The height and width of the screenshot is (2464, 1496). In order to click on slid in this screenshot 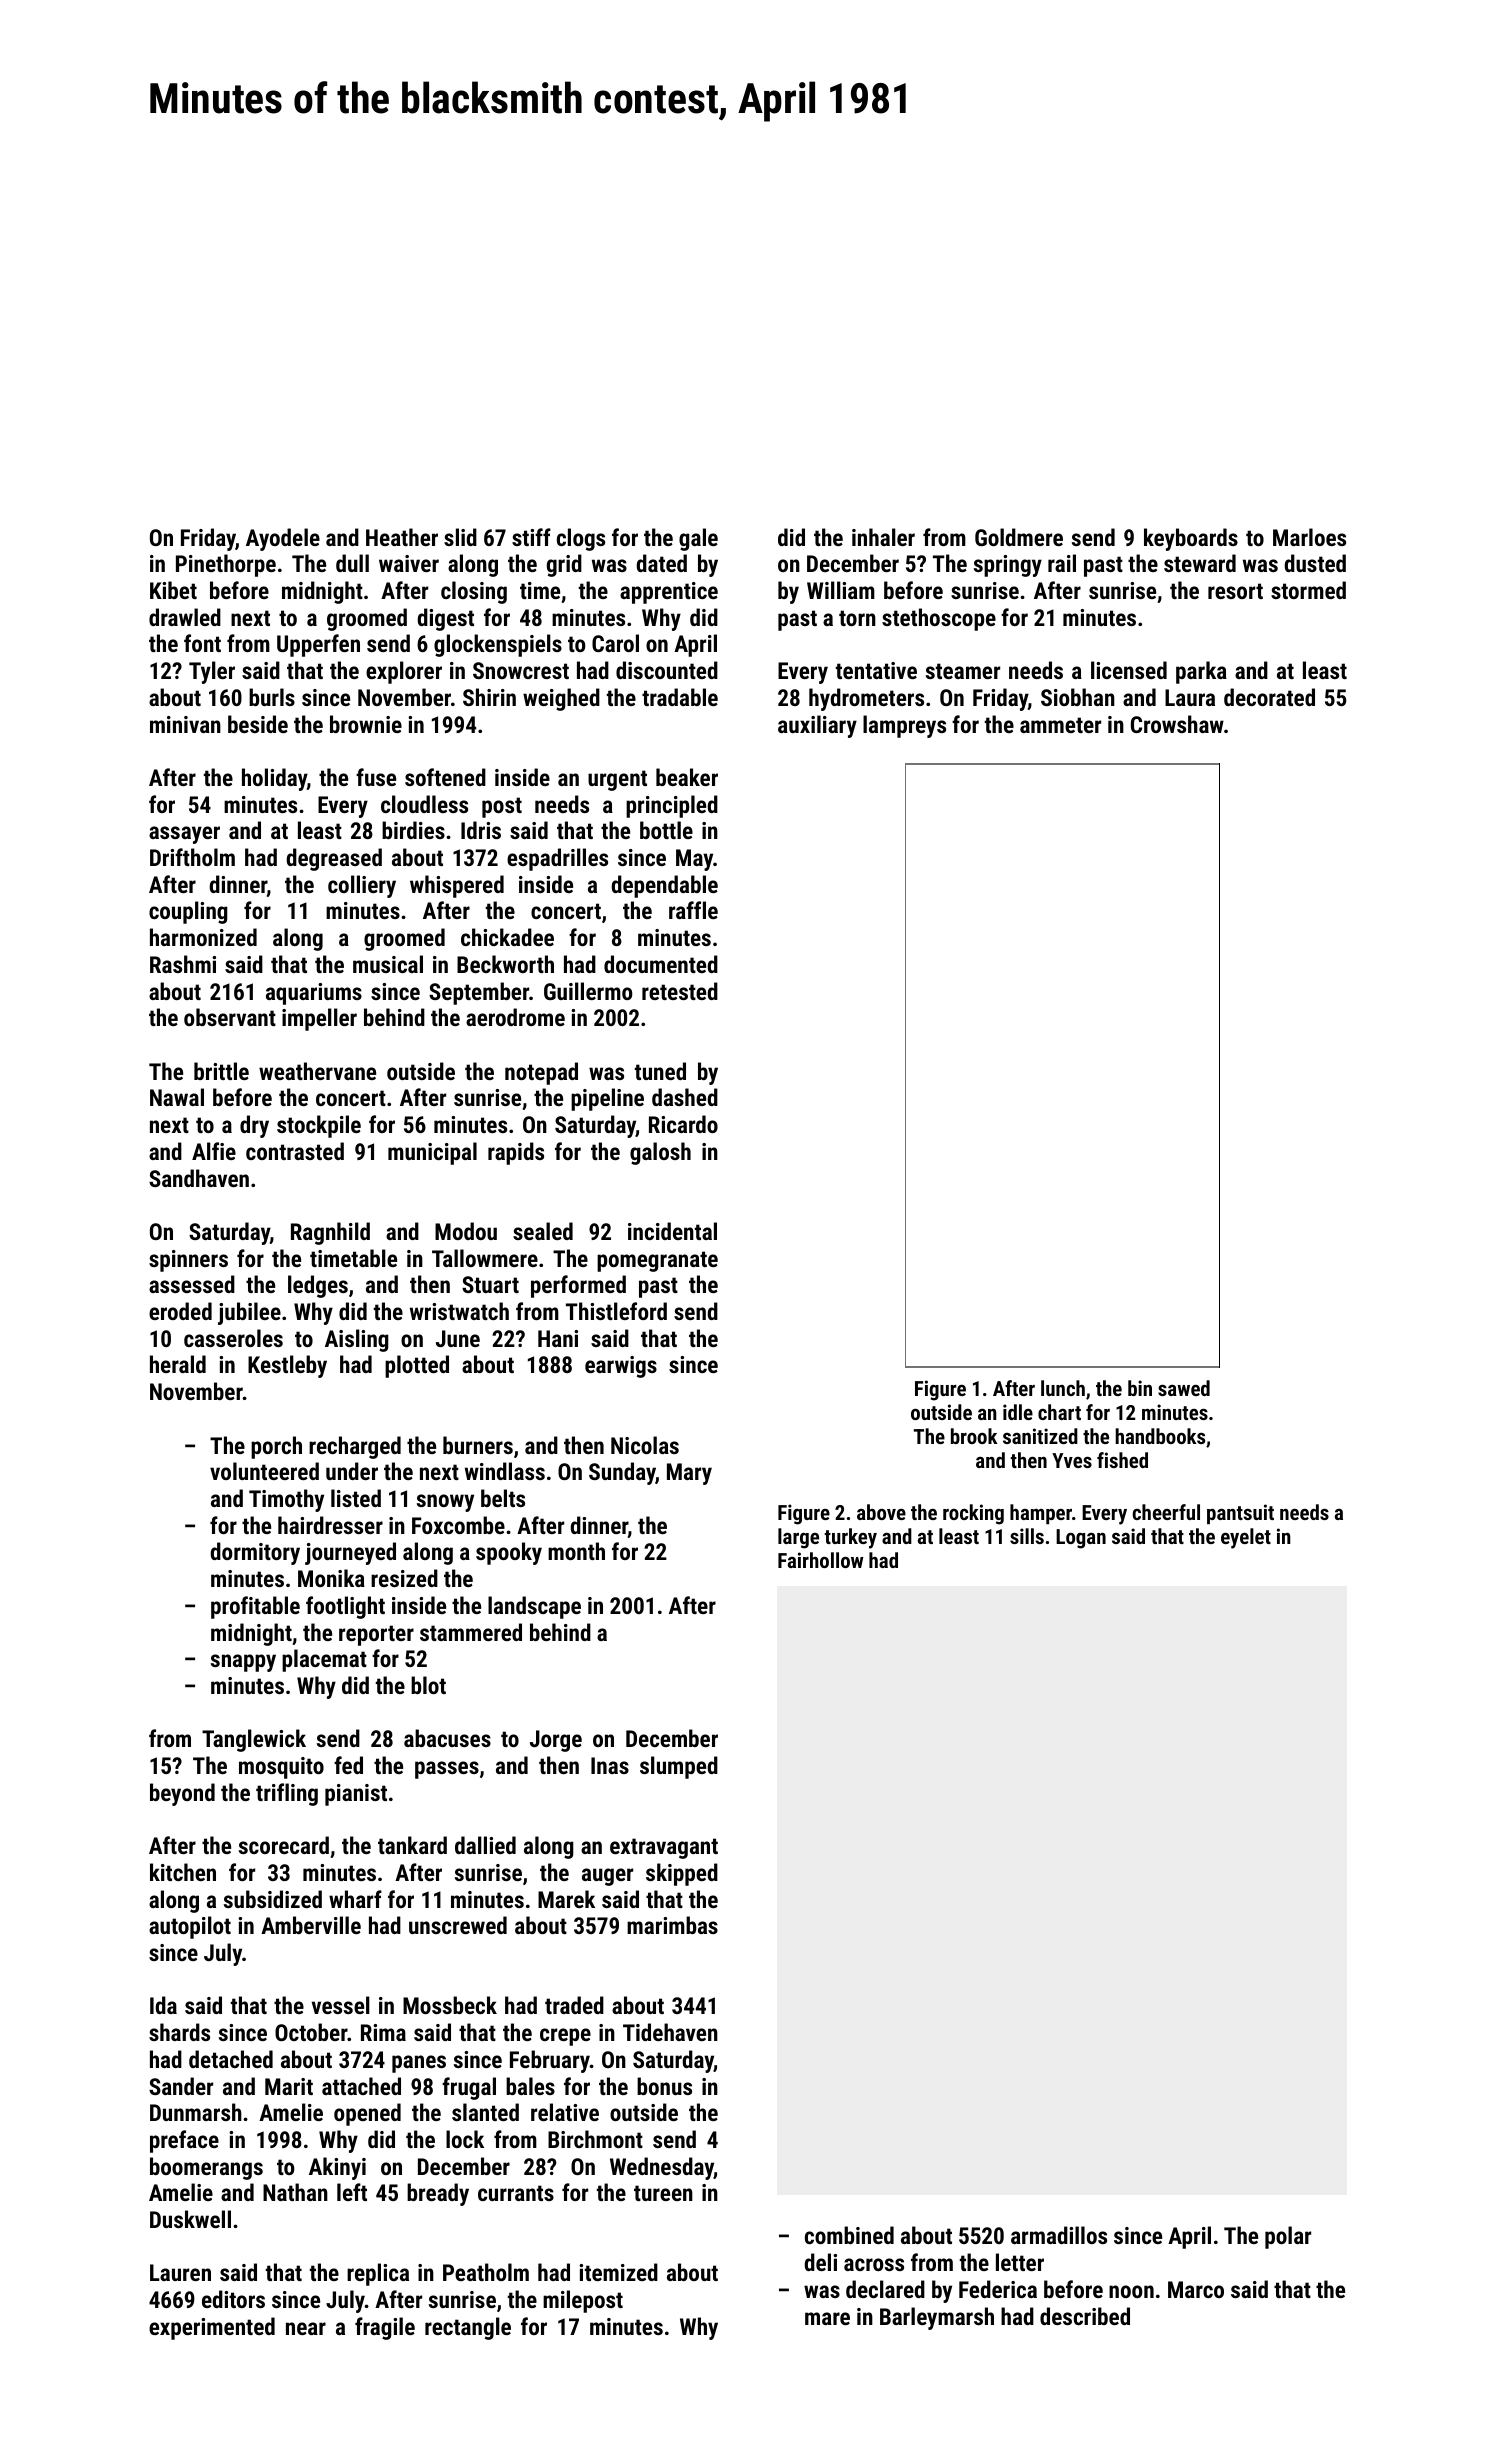, I will do `click(460, 537)`.
